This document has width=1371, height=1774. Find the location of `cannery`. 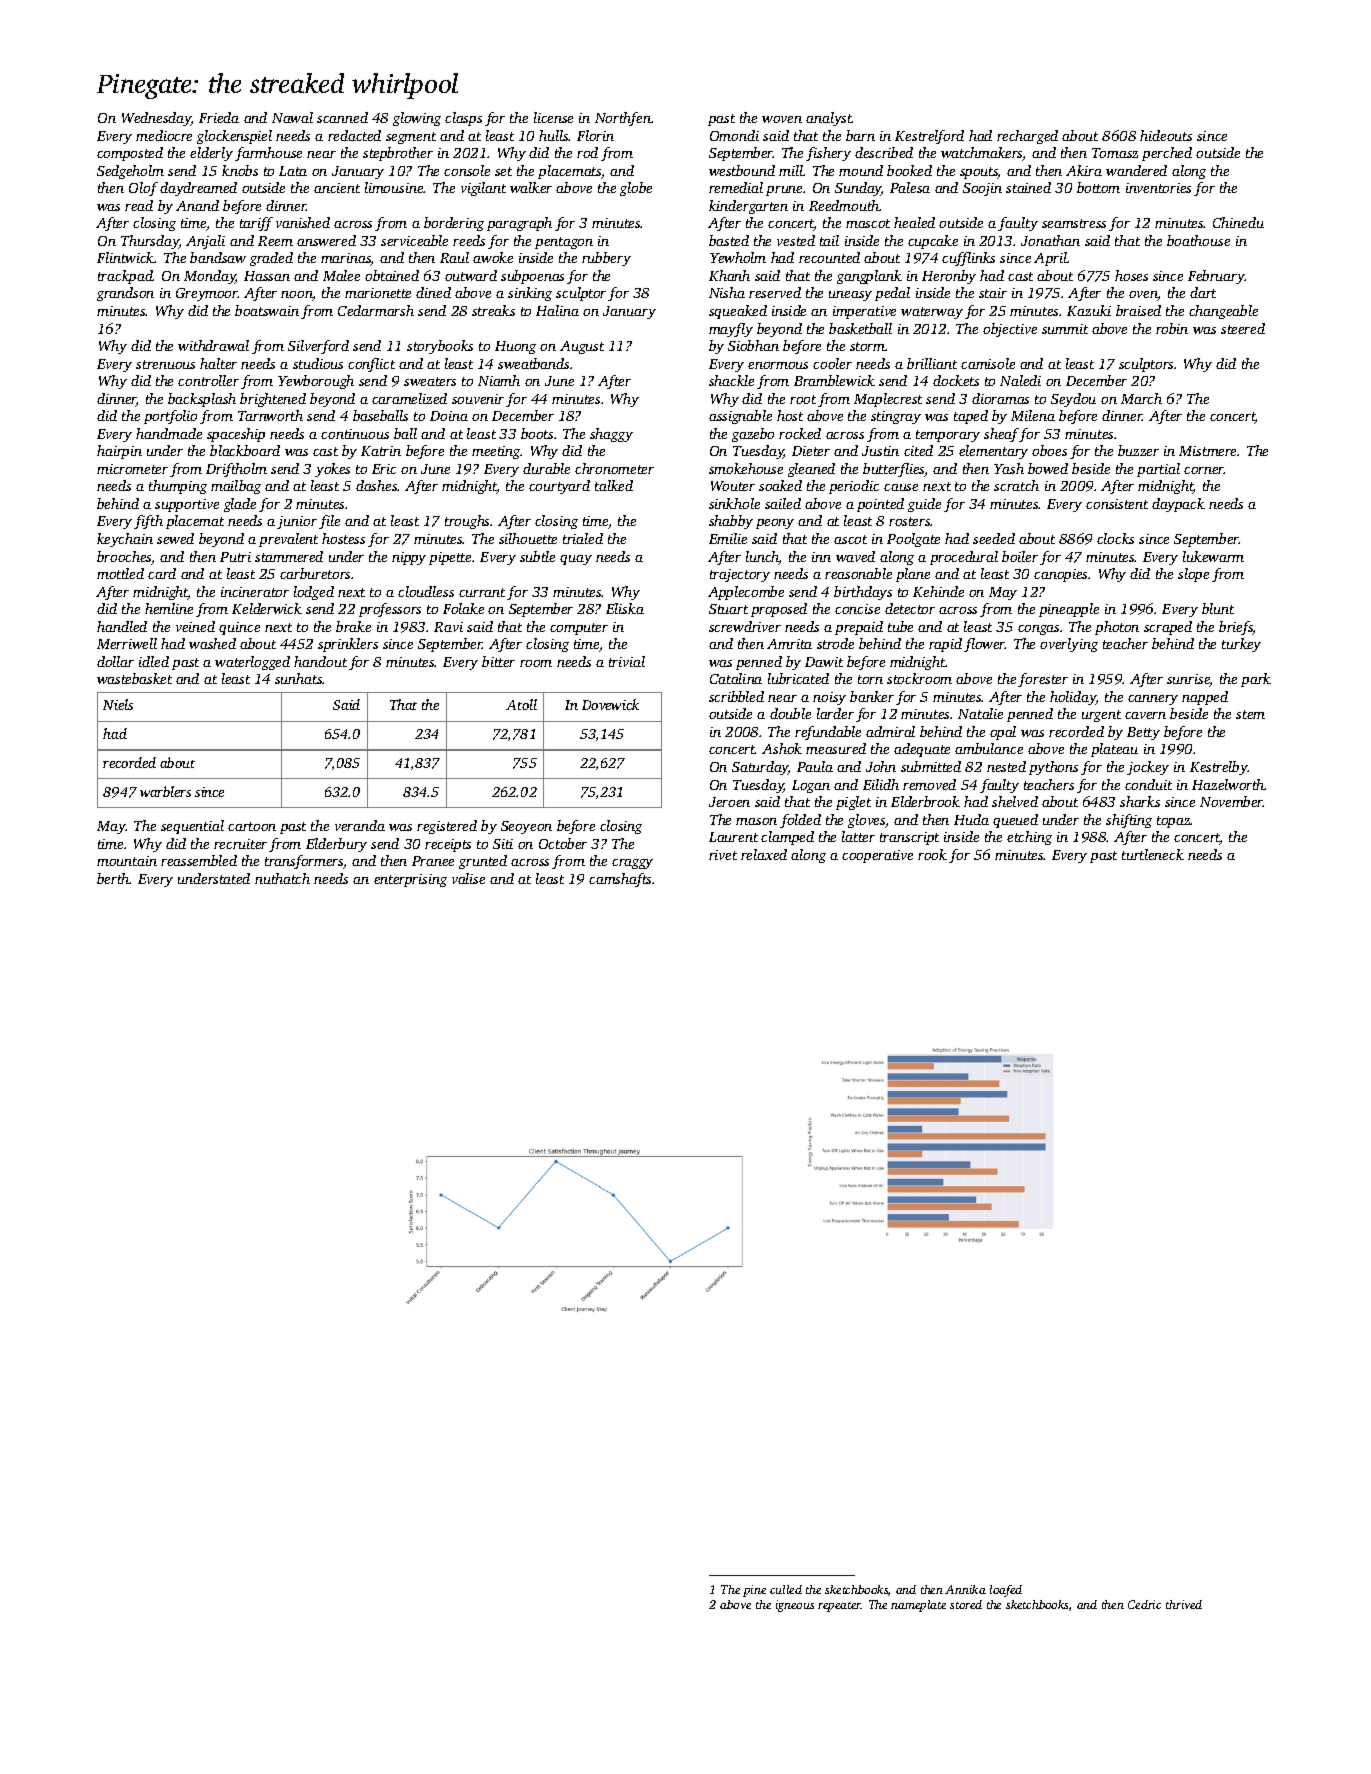

cannery is located at coordinates (1153, 700).
